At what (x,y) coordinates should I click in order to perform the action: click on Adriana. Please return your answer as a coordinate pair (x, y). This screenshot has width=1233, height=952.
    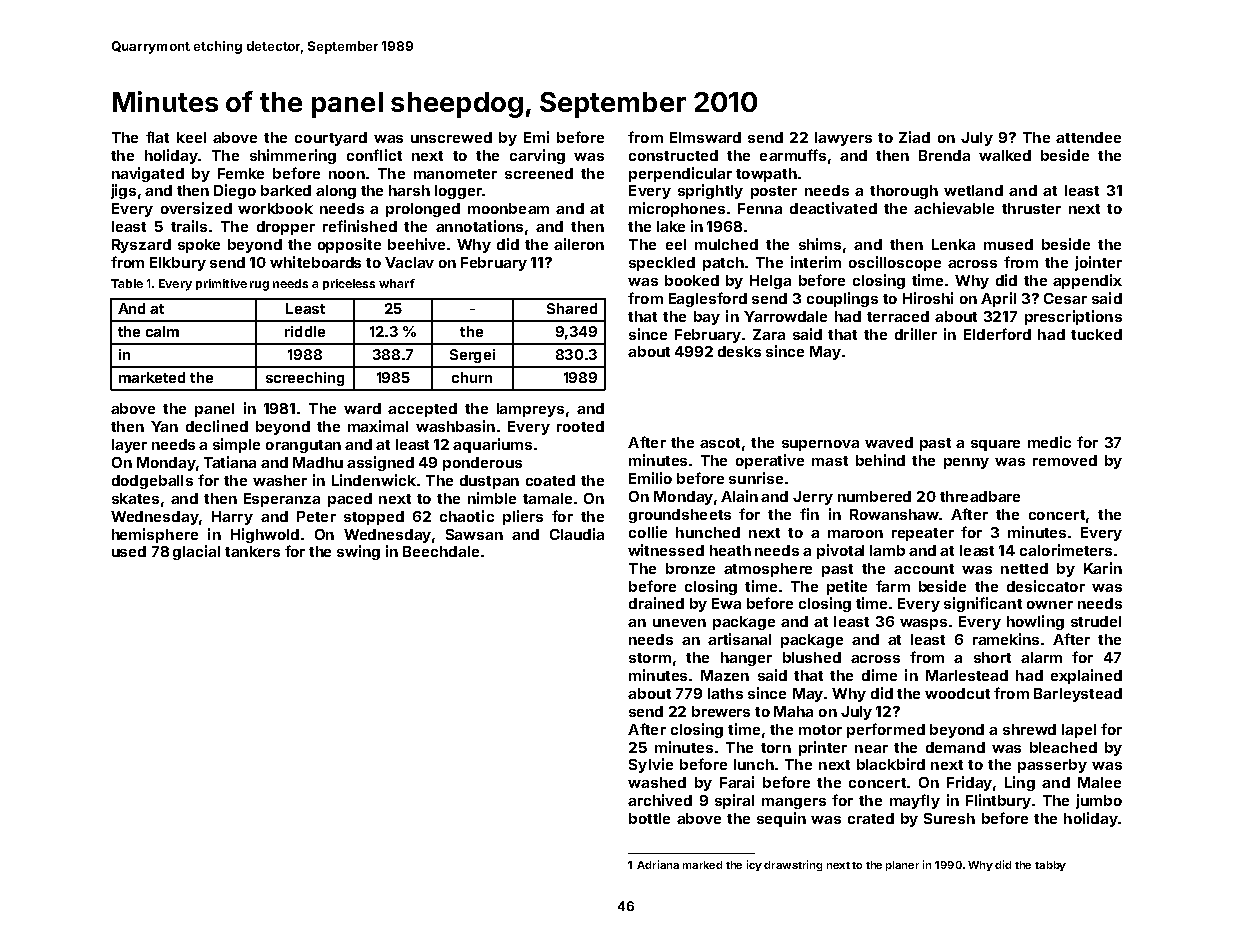
    Looking at the image, I should click on (658, 864).
